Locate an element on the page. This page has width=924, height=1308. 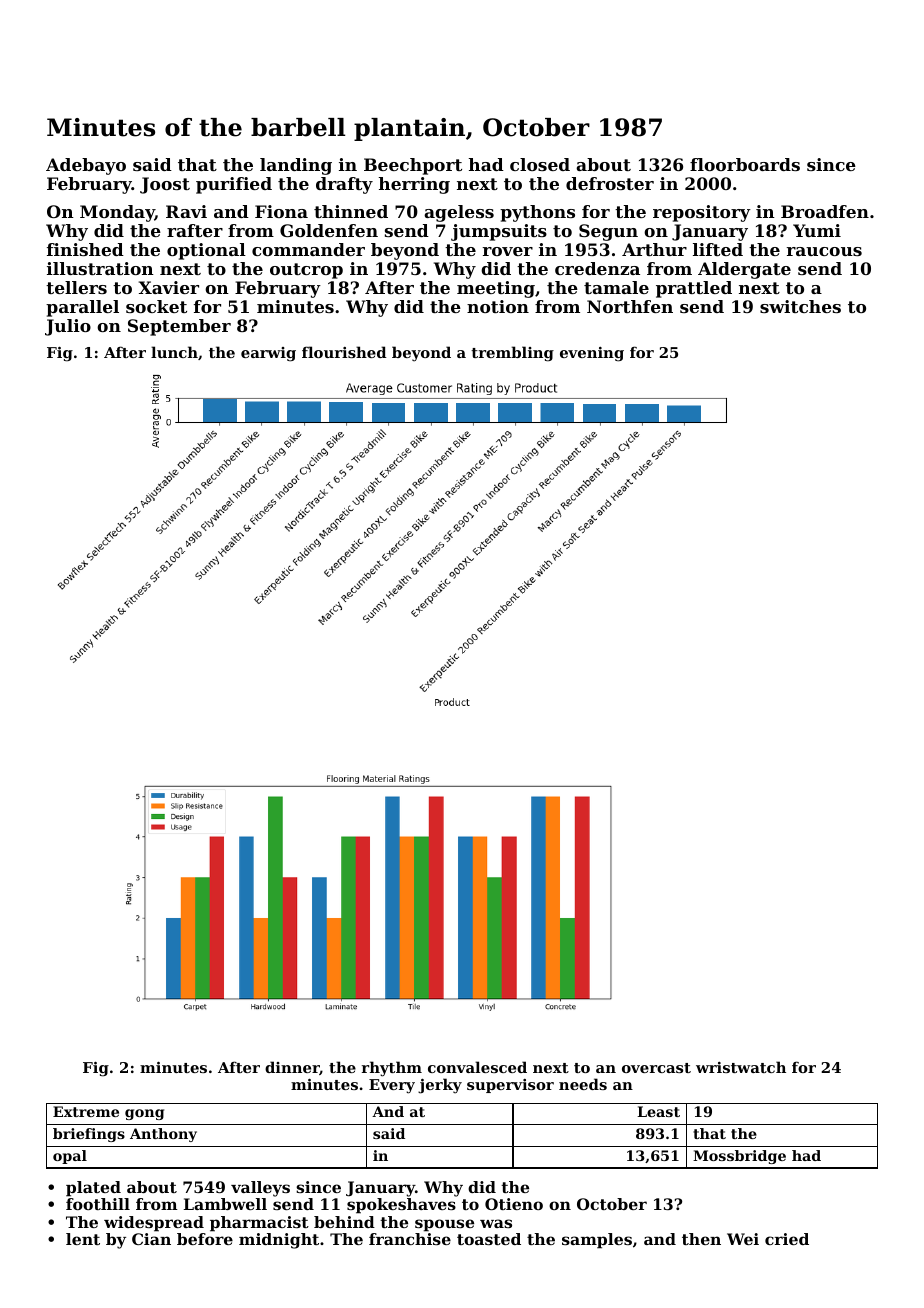
flourished is located at coordinates (344, 352).
